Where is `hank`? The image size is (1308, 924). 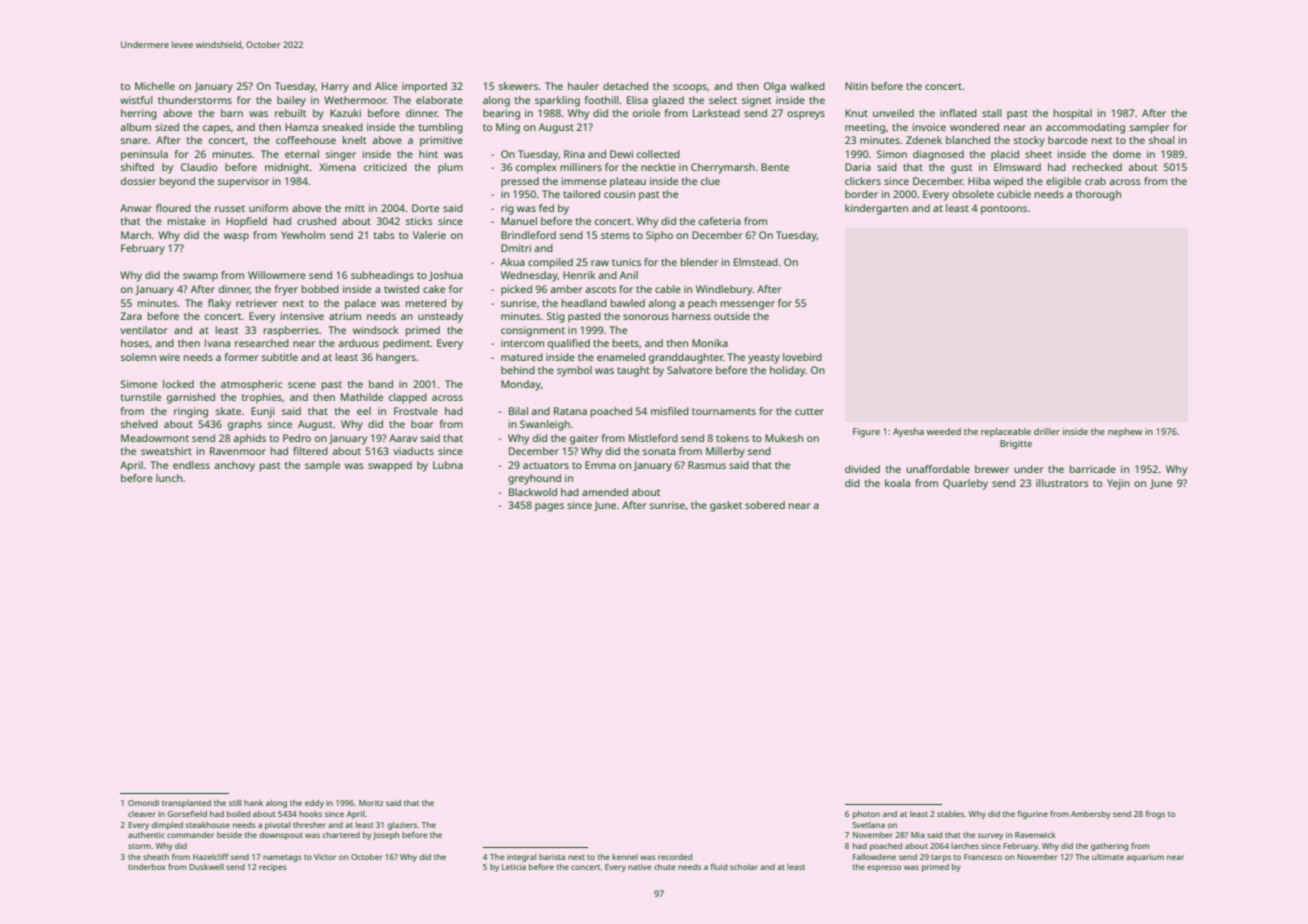 hank is located at coordinates (253, 803).
